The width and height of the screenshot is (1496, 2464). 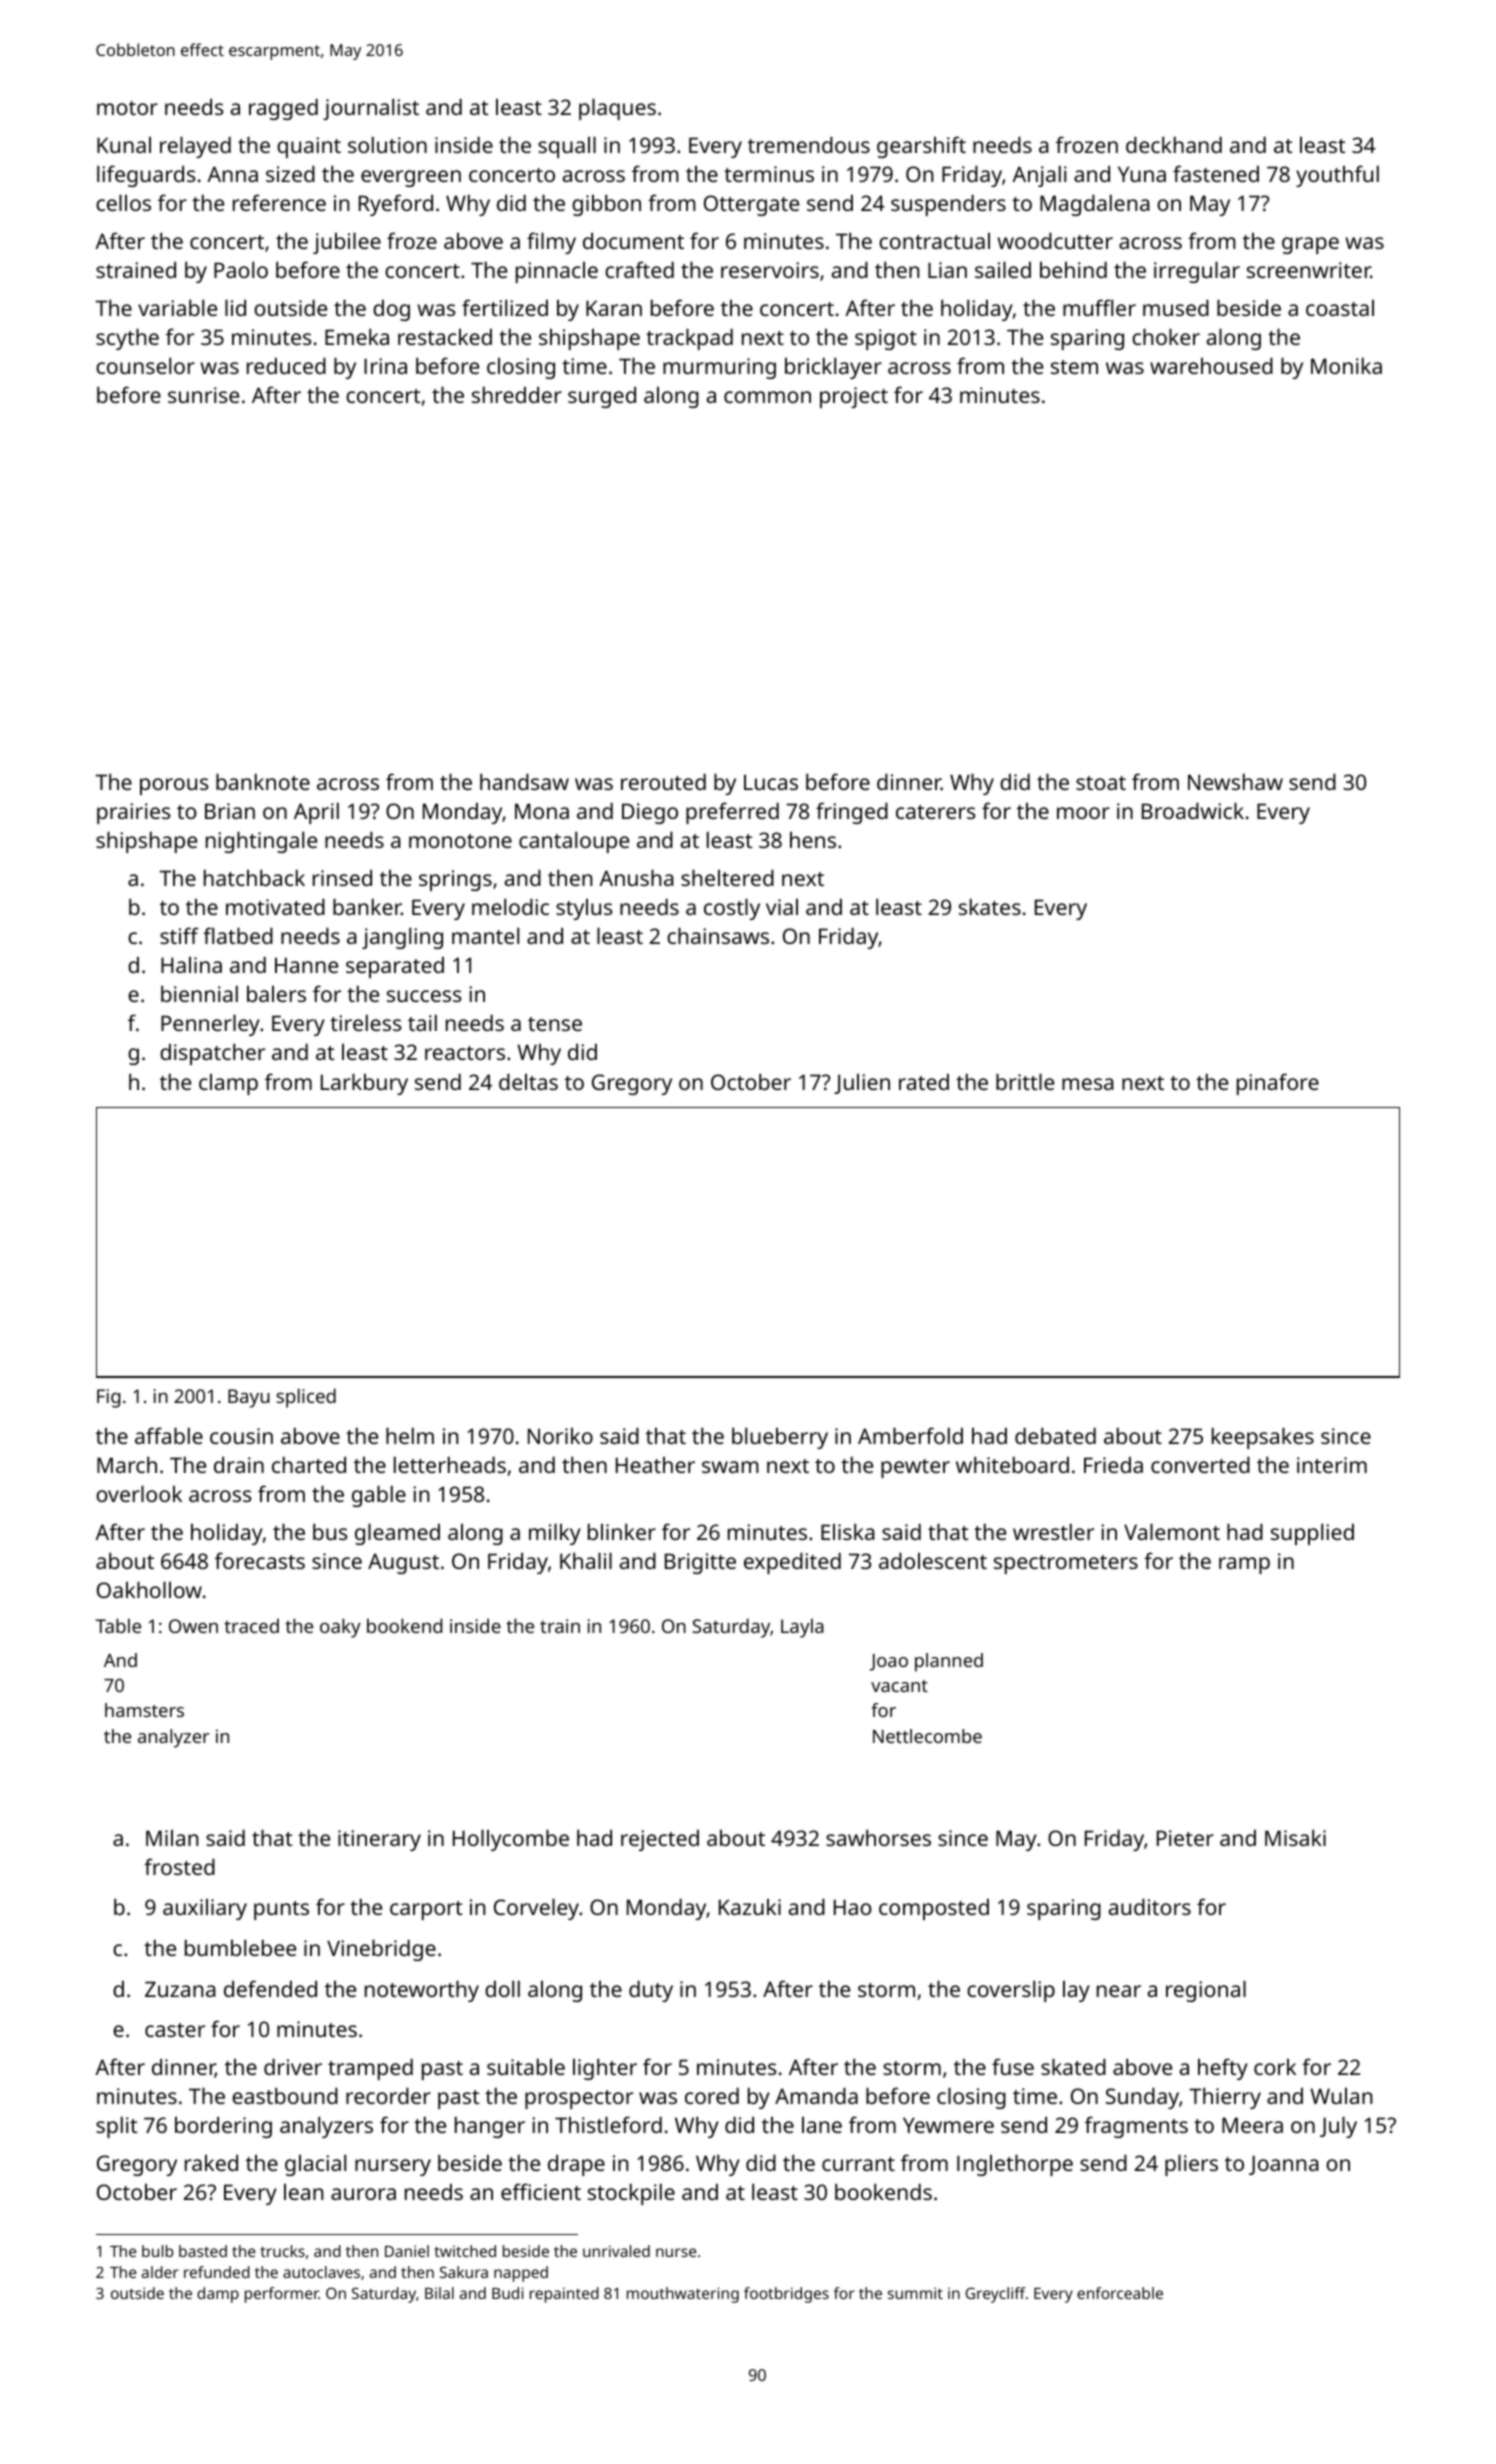 What do you see at coordinates (1278, 1084) in the screenshot?
I see `pinafore` at bounding box center [1278, 1084].
